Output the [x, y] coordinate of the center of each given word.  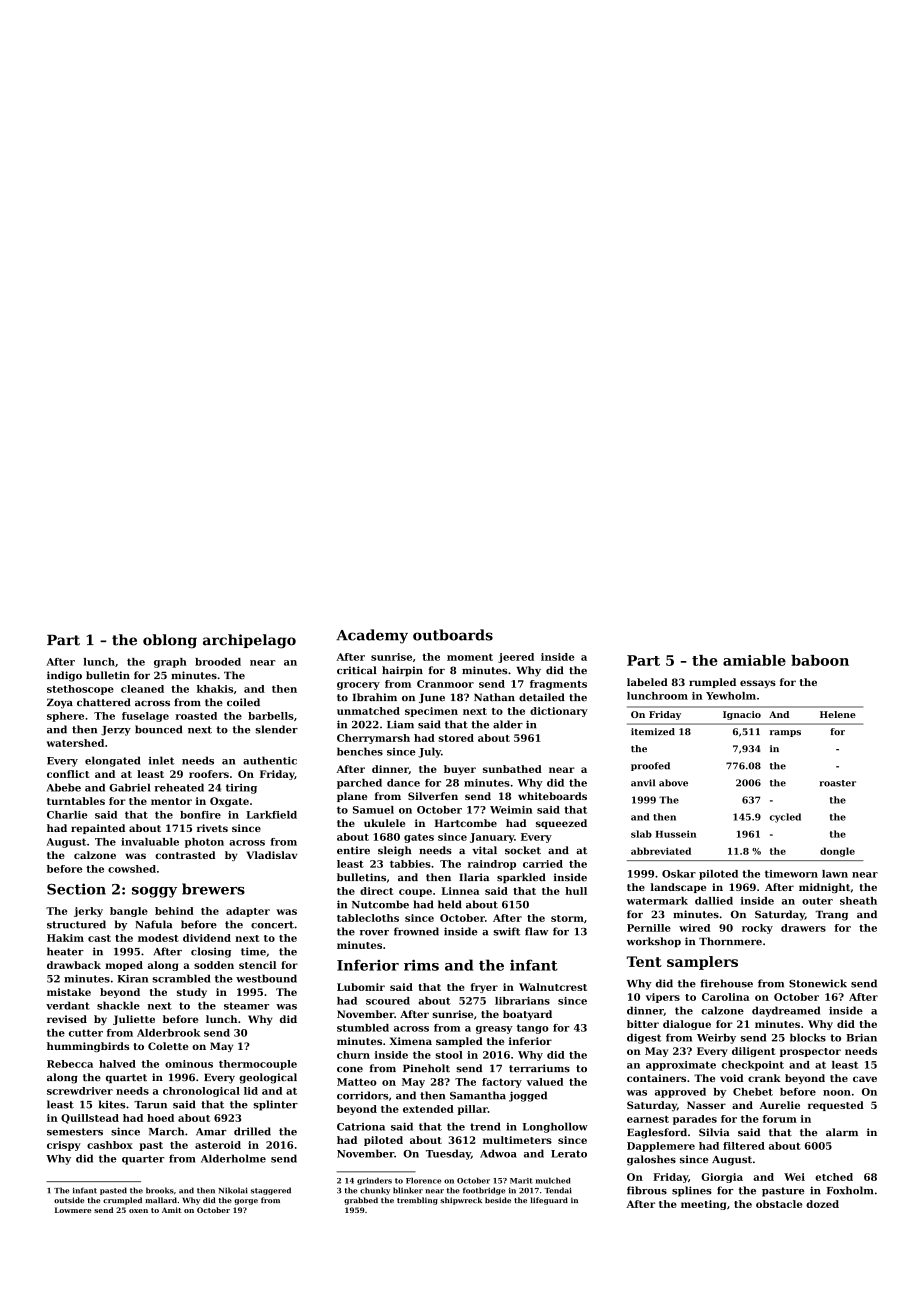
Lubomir [361, 987]
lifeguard [549, 1201]
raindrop [492, 865]
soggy [154, 892]
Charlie [67, 815]
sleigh [395, 851]
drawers [803, 928]
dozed [822, 1204]
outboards [453, 635]
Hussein [675, 834]
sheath [858, 901]
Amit [172, 1210]
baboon [820, 660]
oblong [170, 641]
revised [67, 1019]
